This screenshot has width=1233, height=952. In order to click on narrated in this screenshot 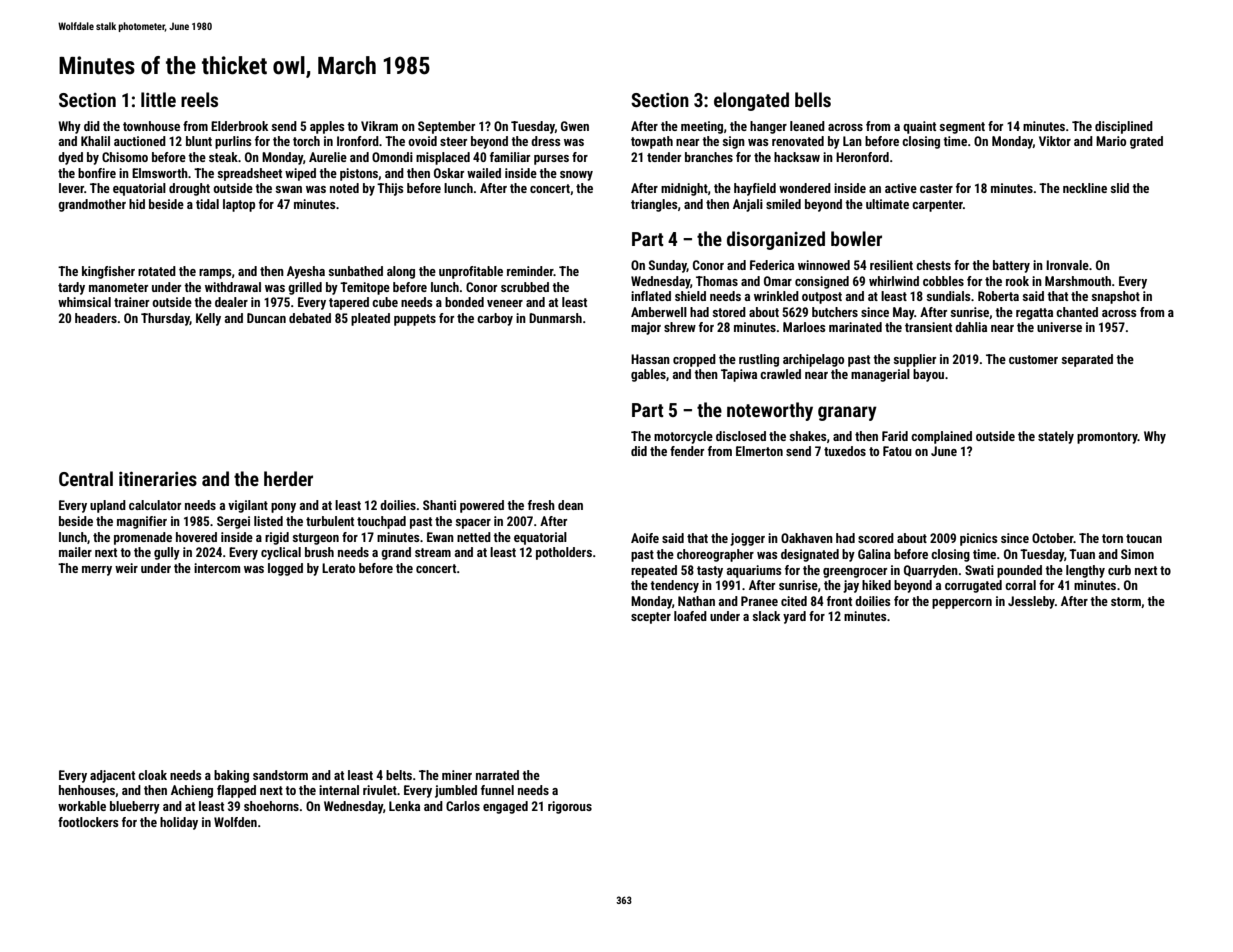, I will do `click(497, 775)`.
